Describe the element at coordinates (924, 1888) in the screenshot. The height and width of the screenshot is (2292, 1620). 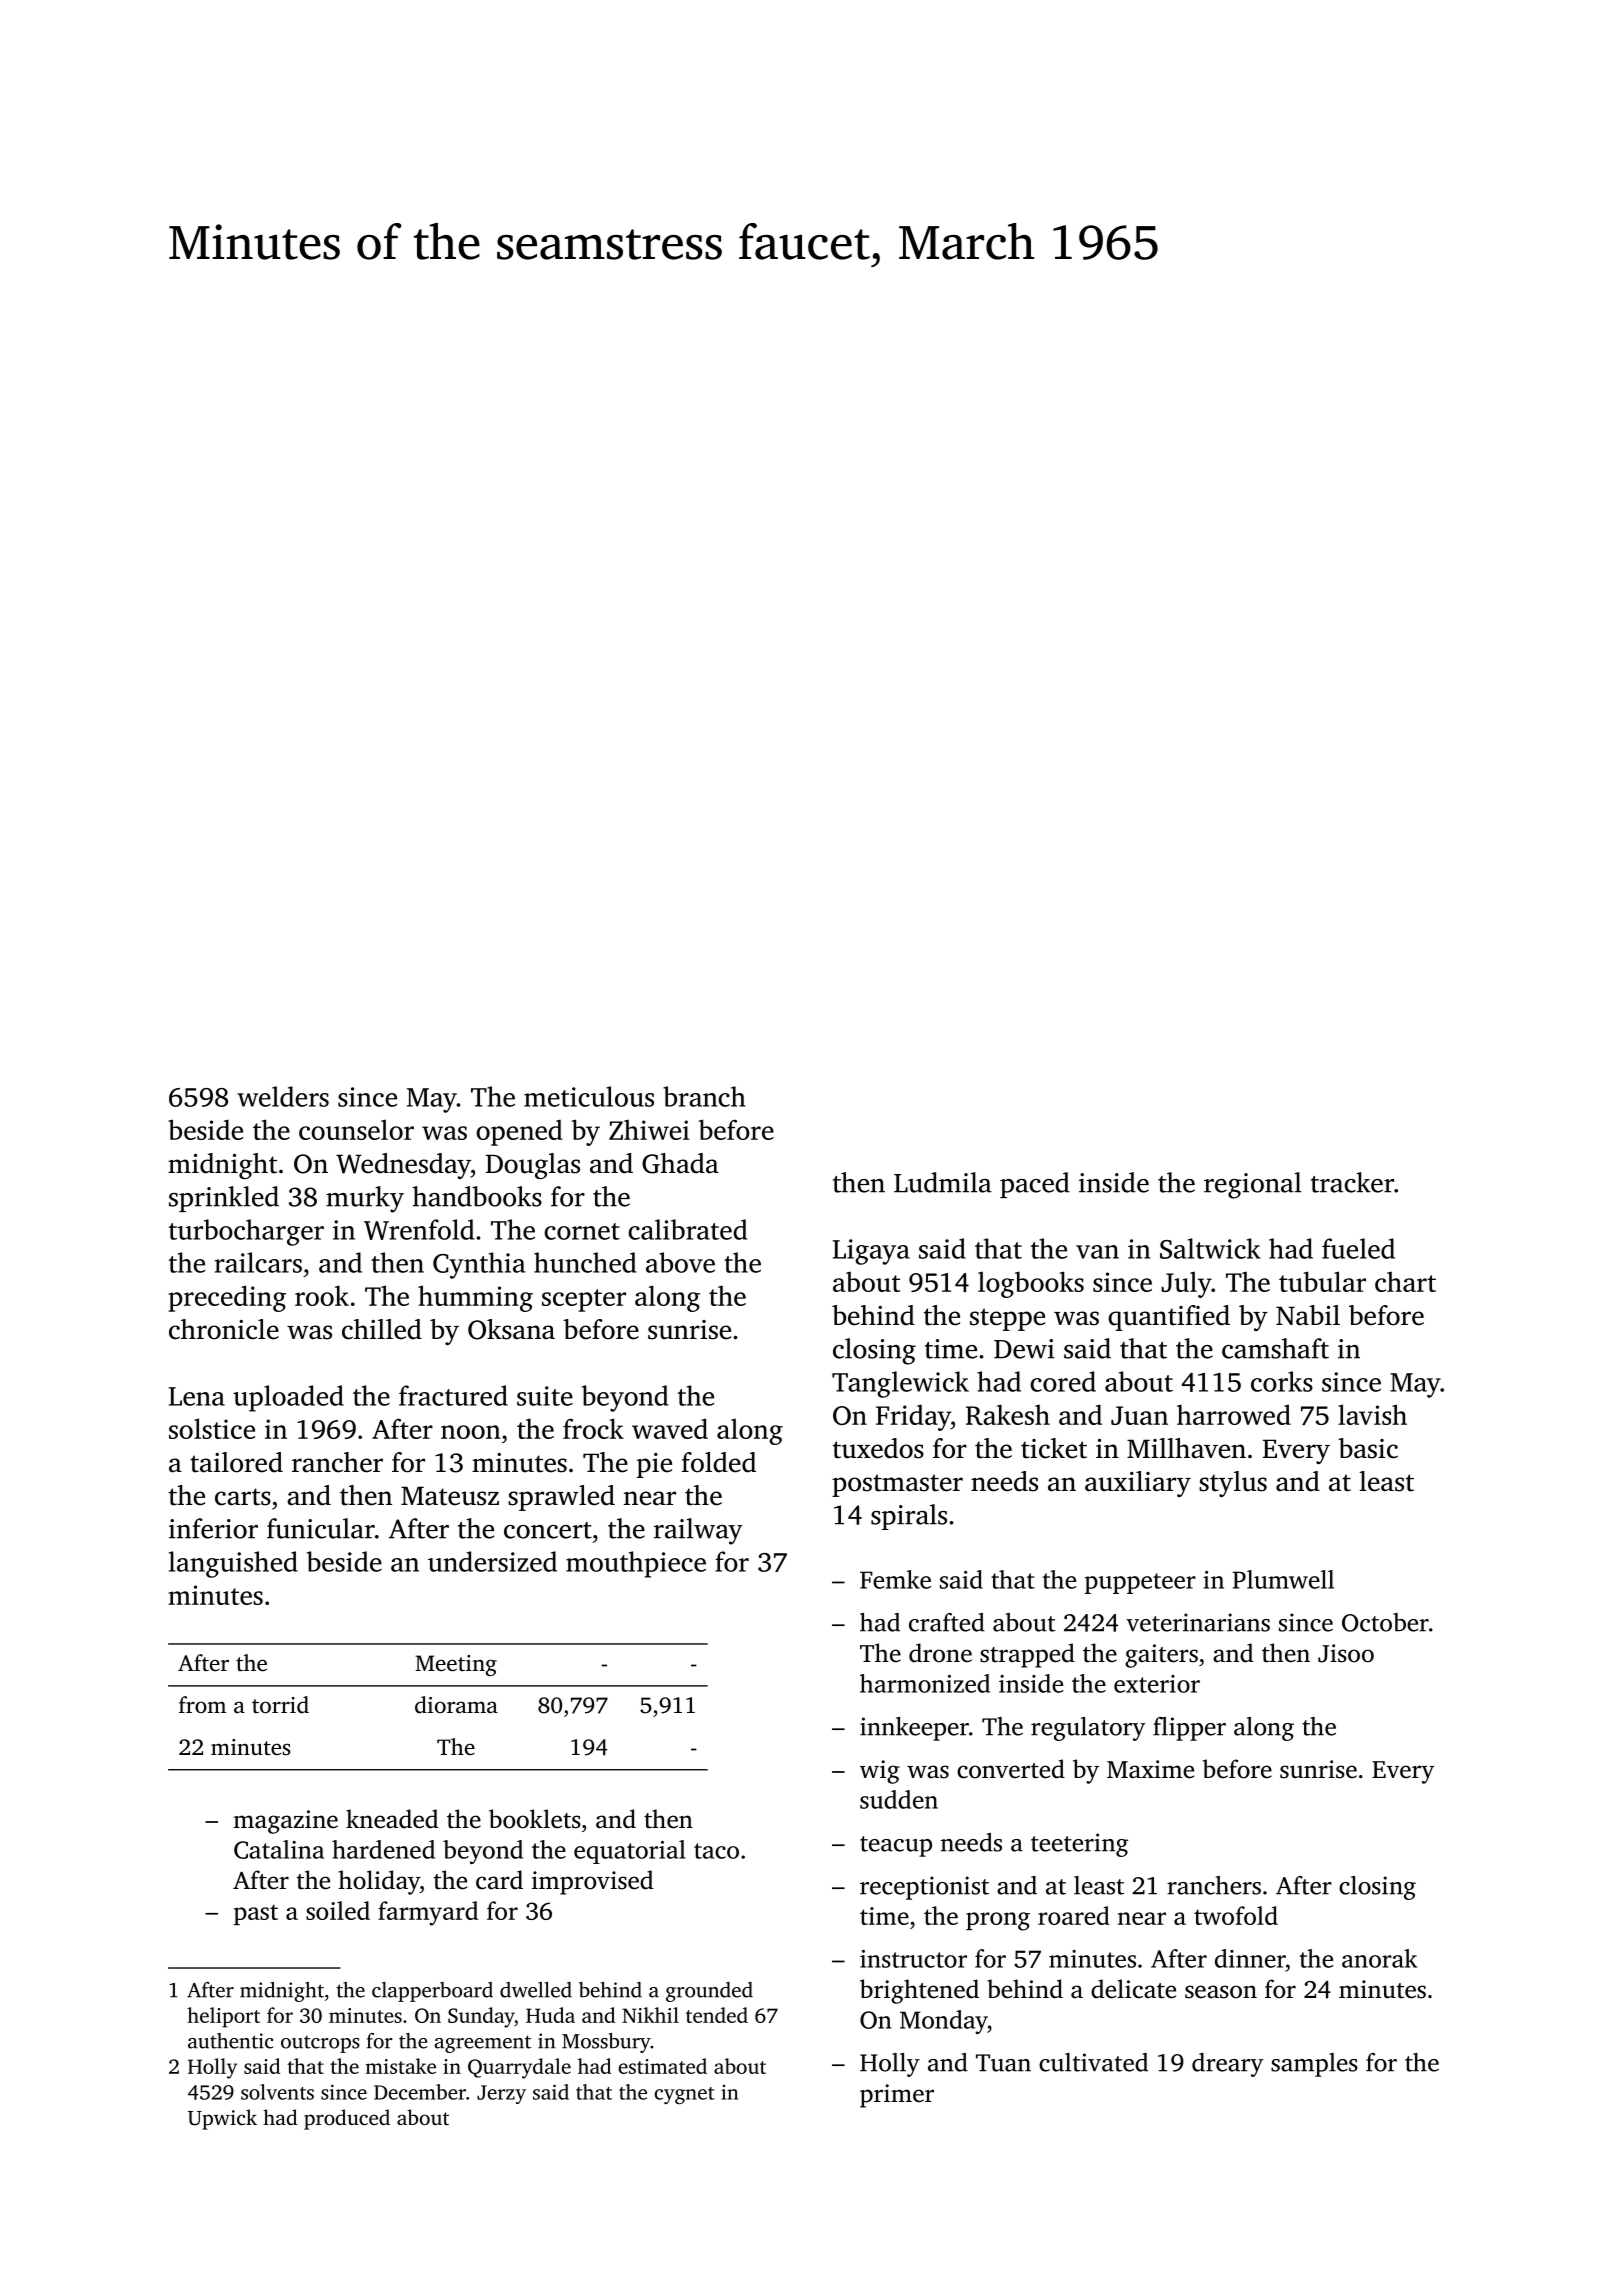
I see `receptionist` at that location.
